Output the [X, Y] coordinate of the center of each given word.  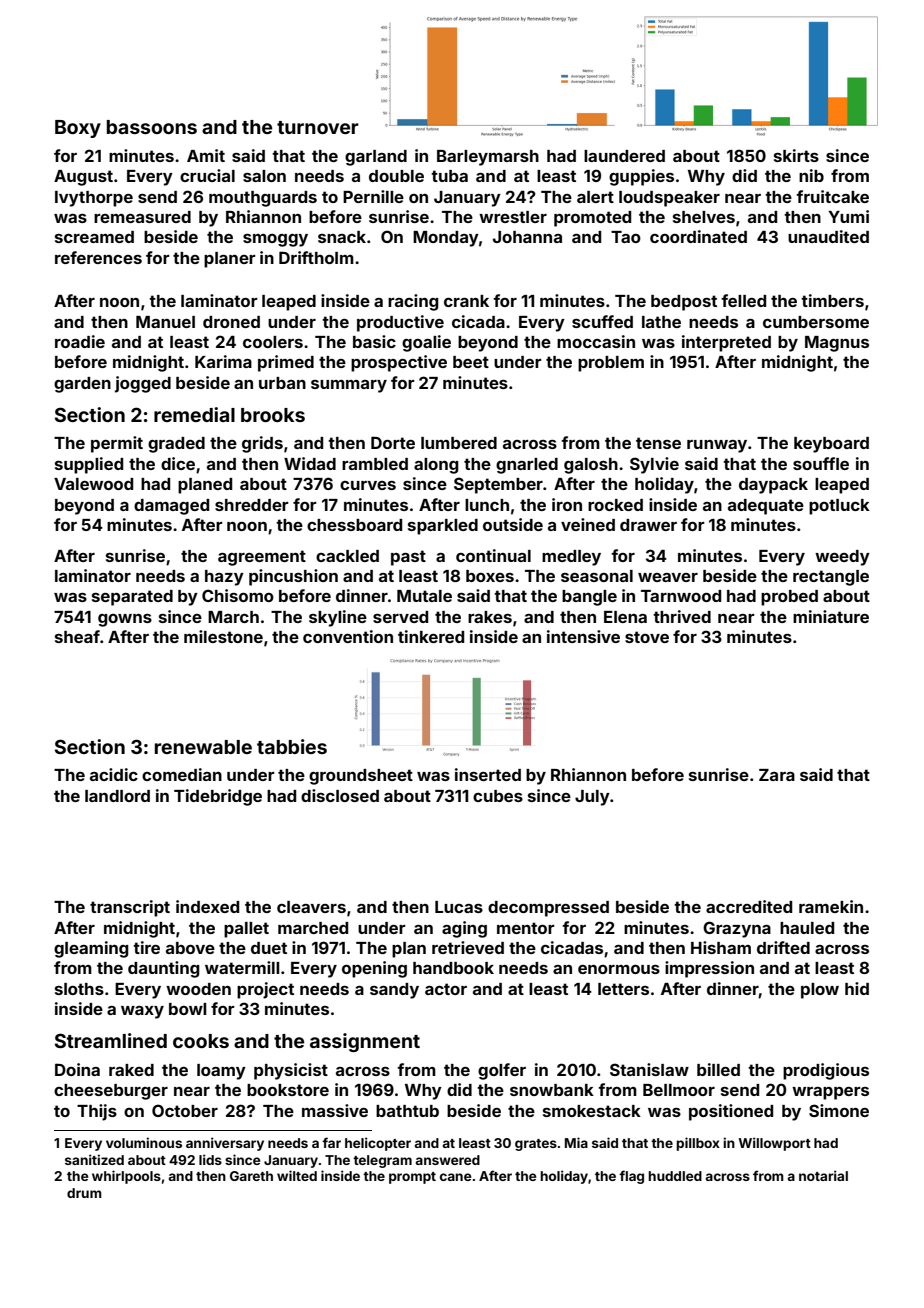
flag [631, 1177]
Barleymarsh [488, 158]
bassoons [152, 127]
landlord [117, 796]
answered [447, 1160]
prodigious [826, 1071]
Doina [77, 1069]
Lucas [459, 907]
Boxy [78, 129]
